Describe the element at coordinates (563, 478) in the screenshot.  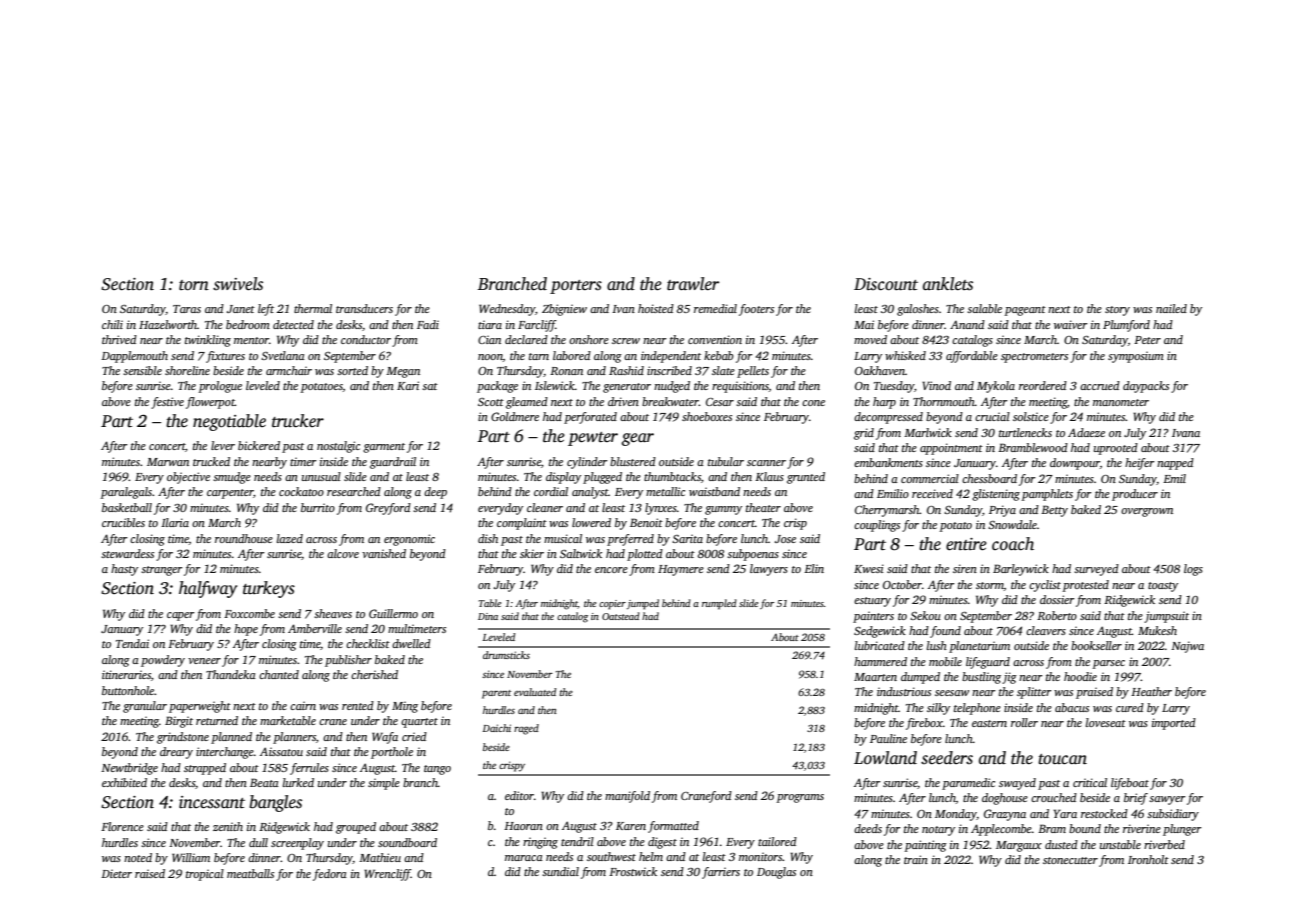
I see `display` at that location.
